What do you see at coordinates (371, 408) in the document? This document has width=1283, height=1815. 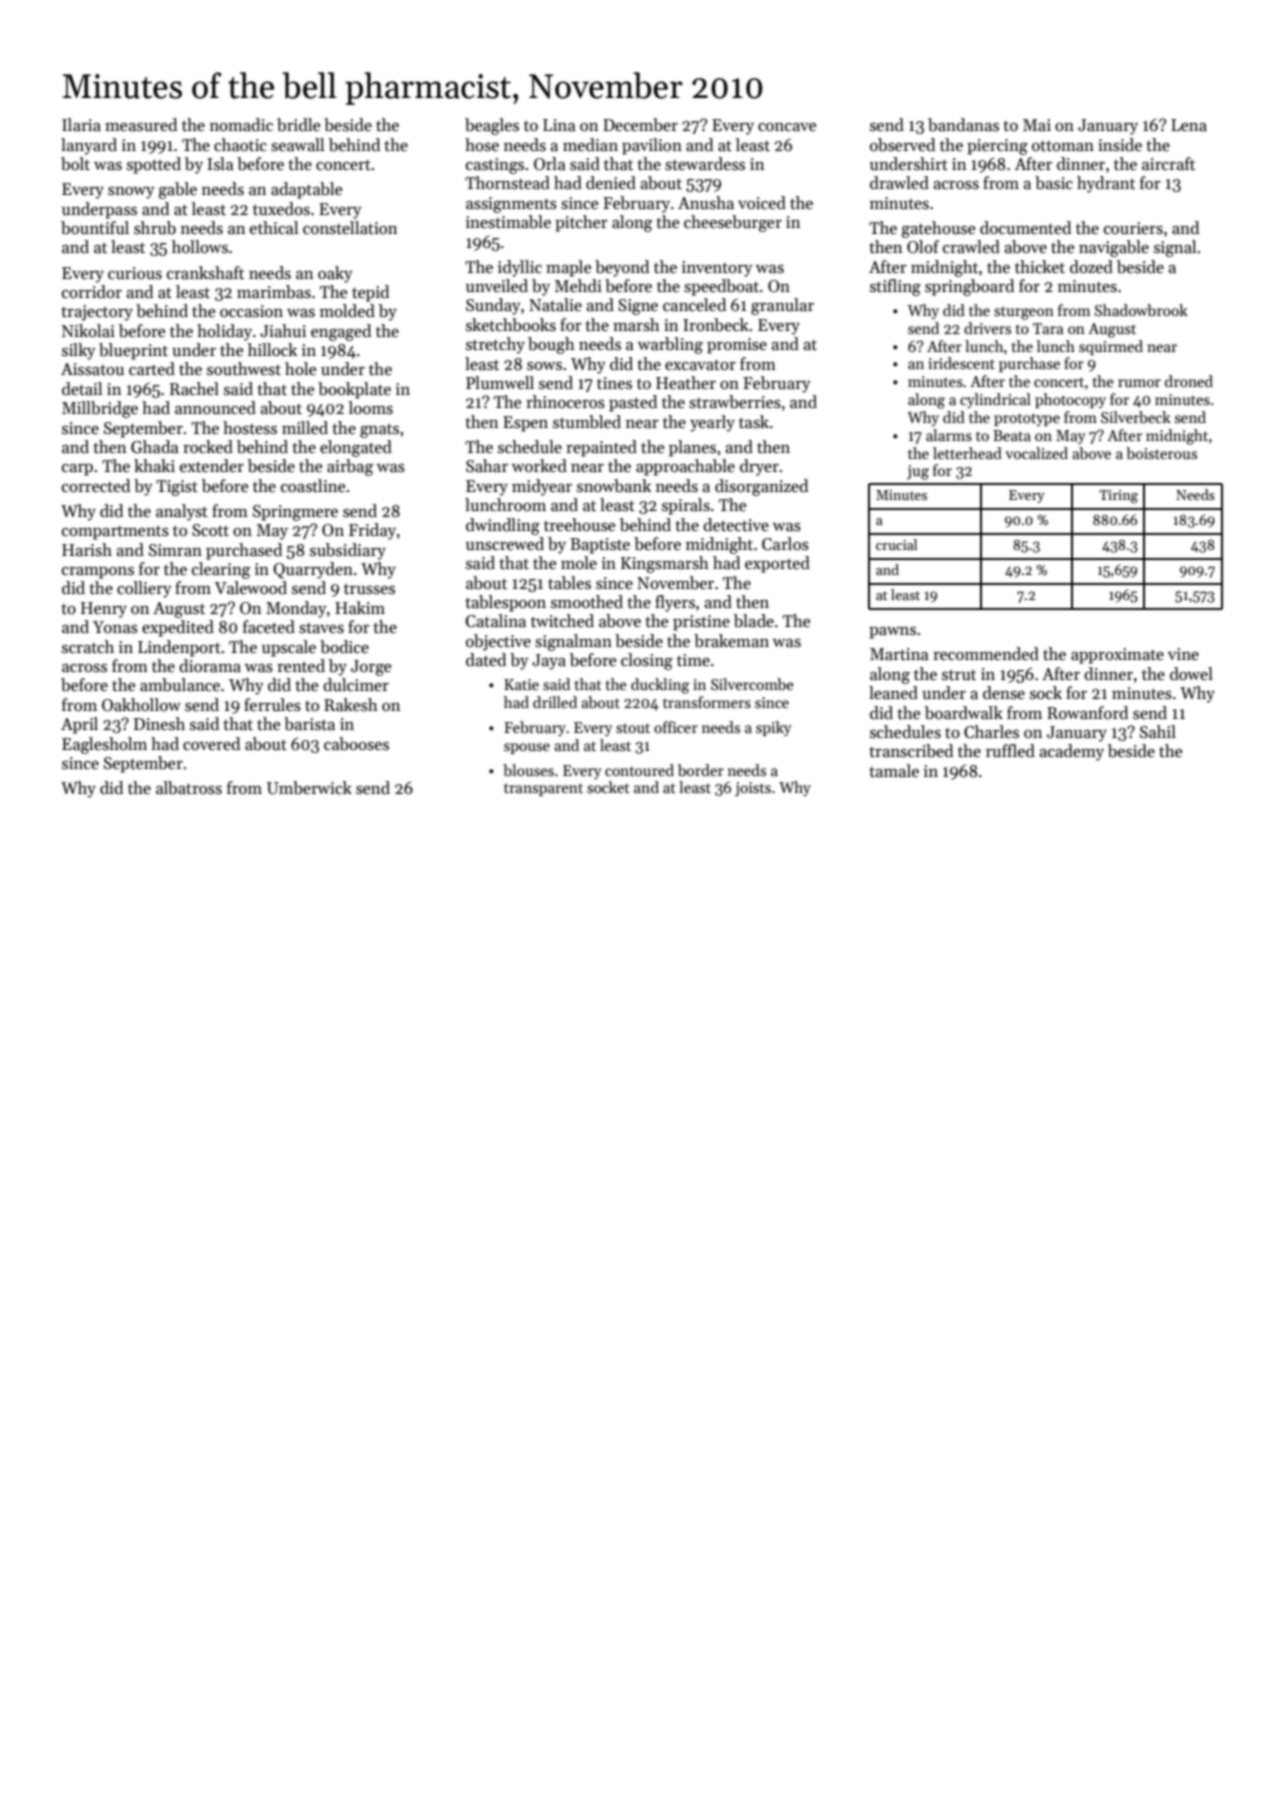 I see `looms` at bounding box center [371, 408].
